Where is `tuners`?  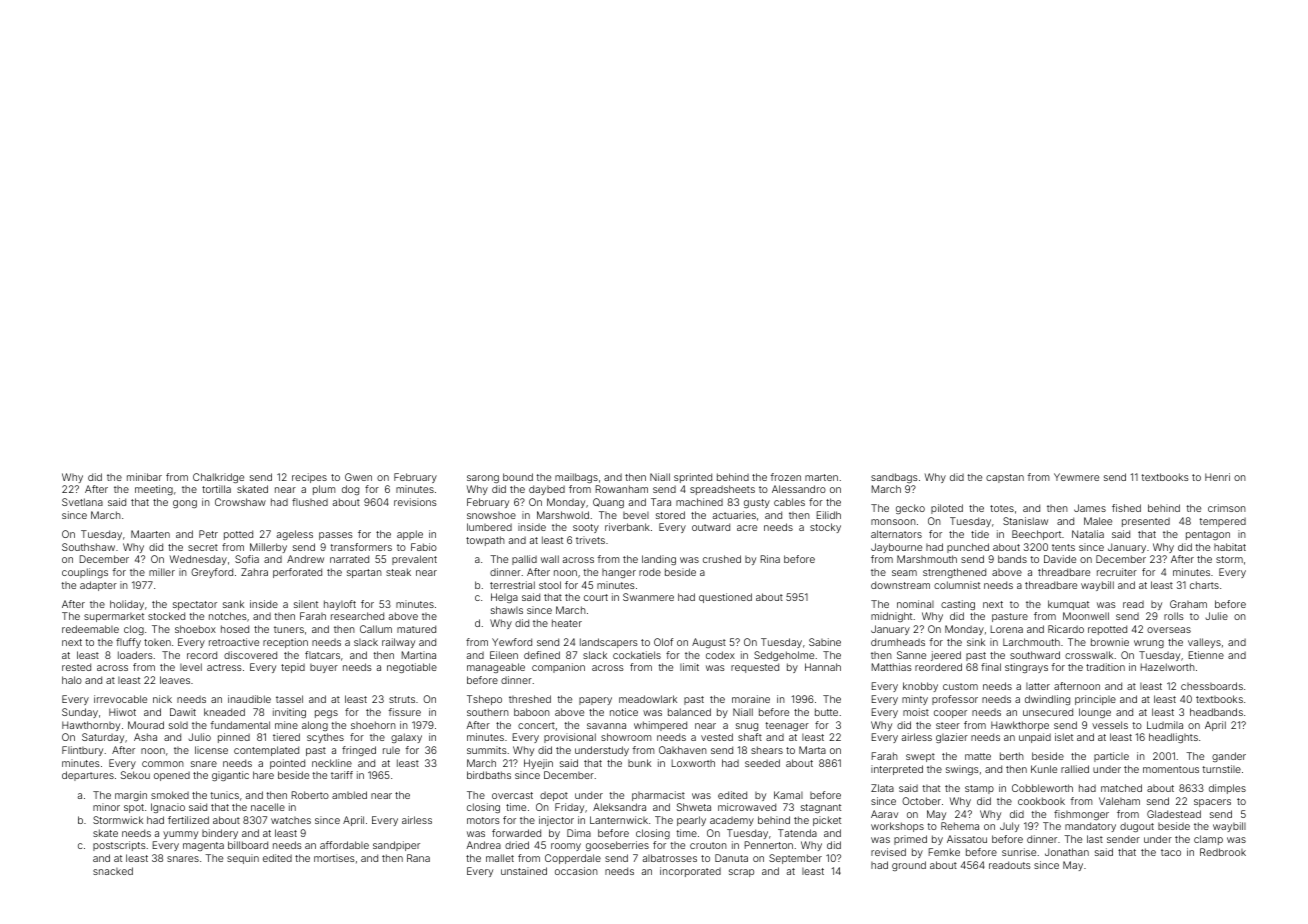 tuners is located at coordinates (289, 629).
